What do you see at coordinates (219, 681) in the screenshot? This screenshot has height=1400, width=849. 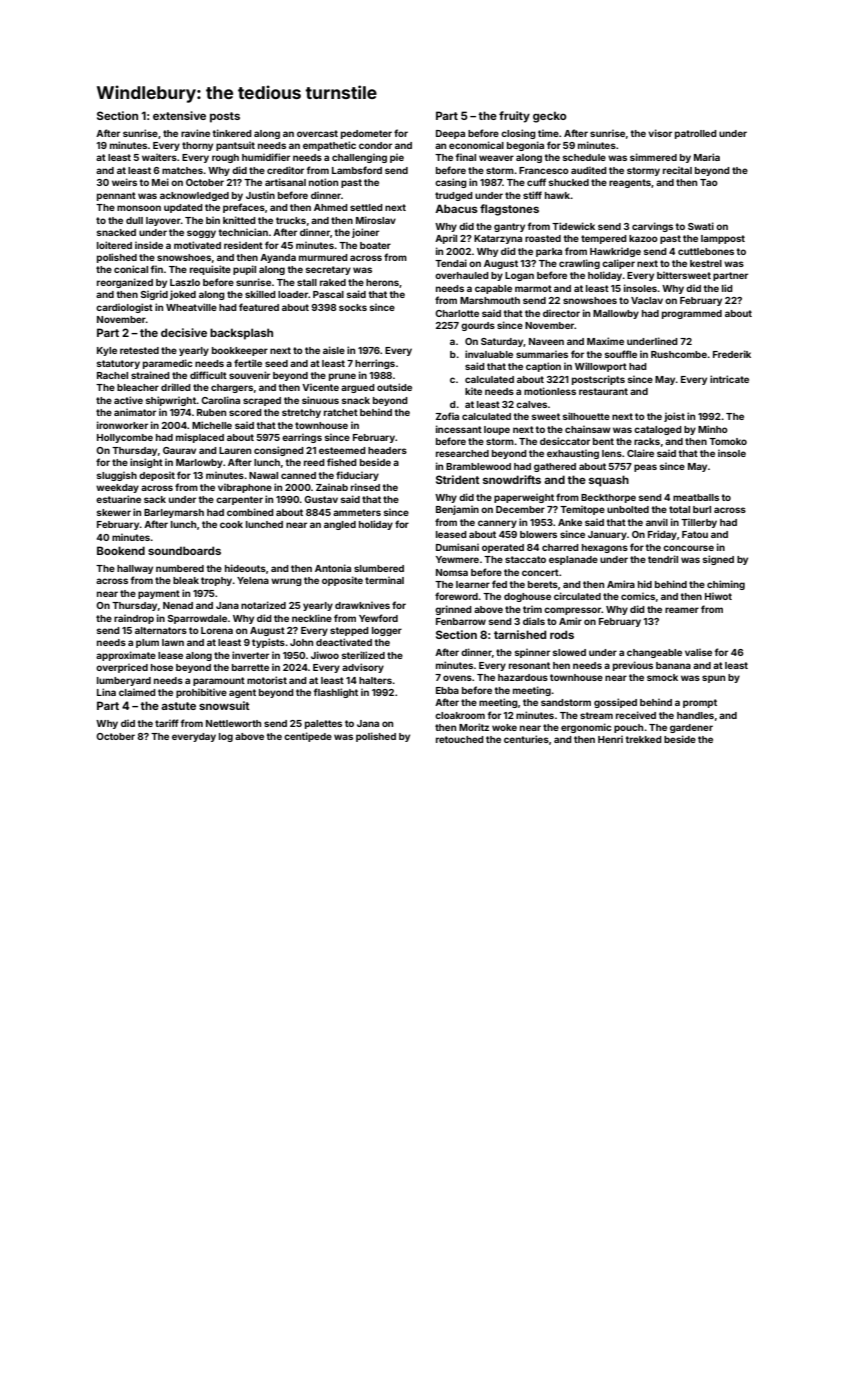 I see `paramount` at bounding box center [219, 681].
